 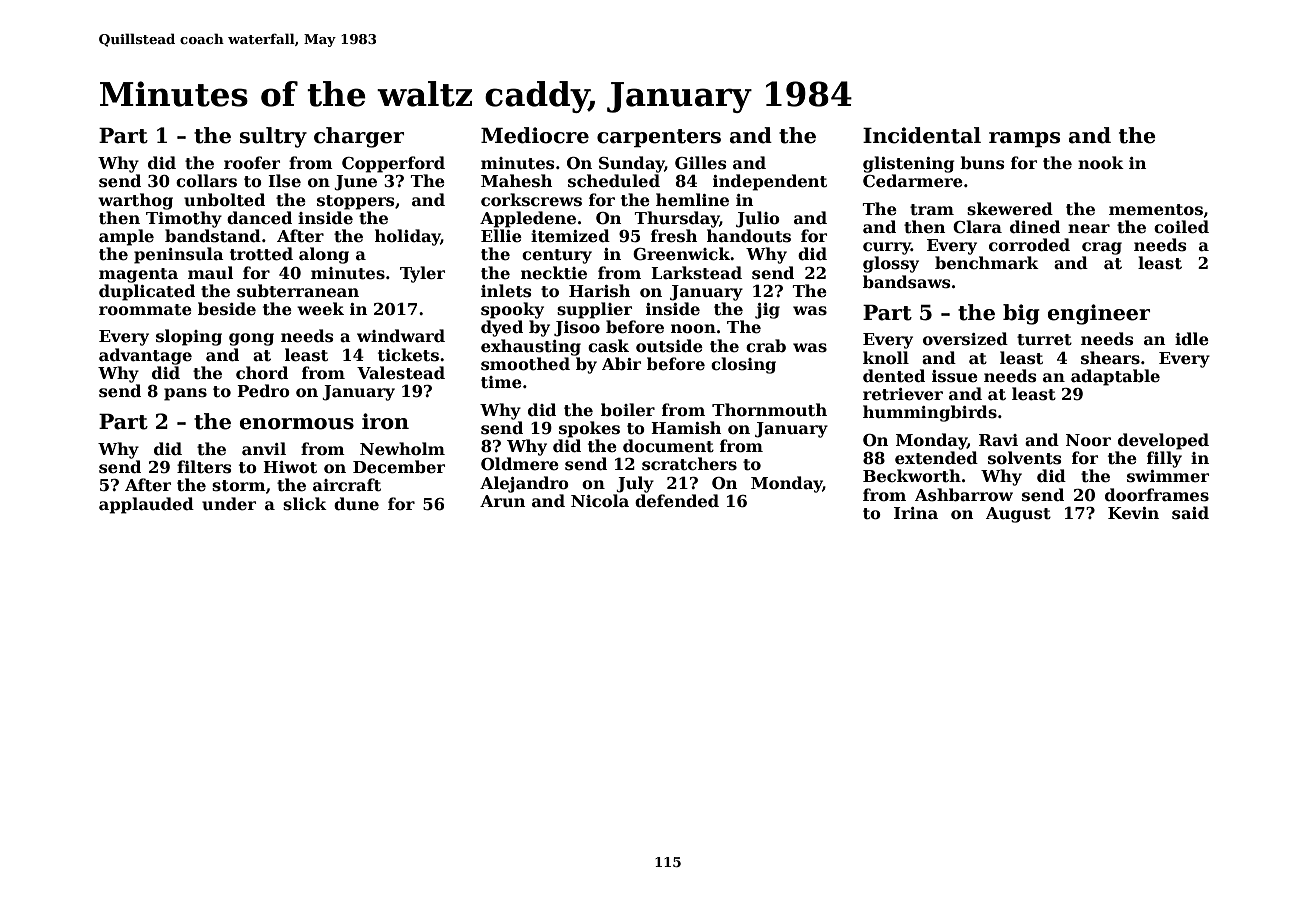 I want to click on Tyler, so click(x=422, y=274).
